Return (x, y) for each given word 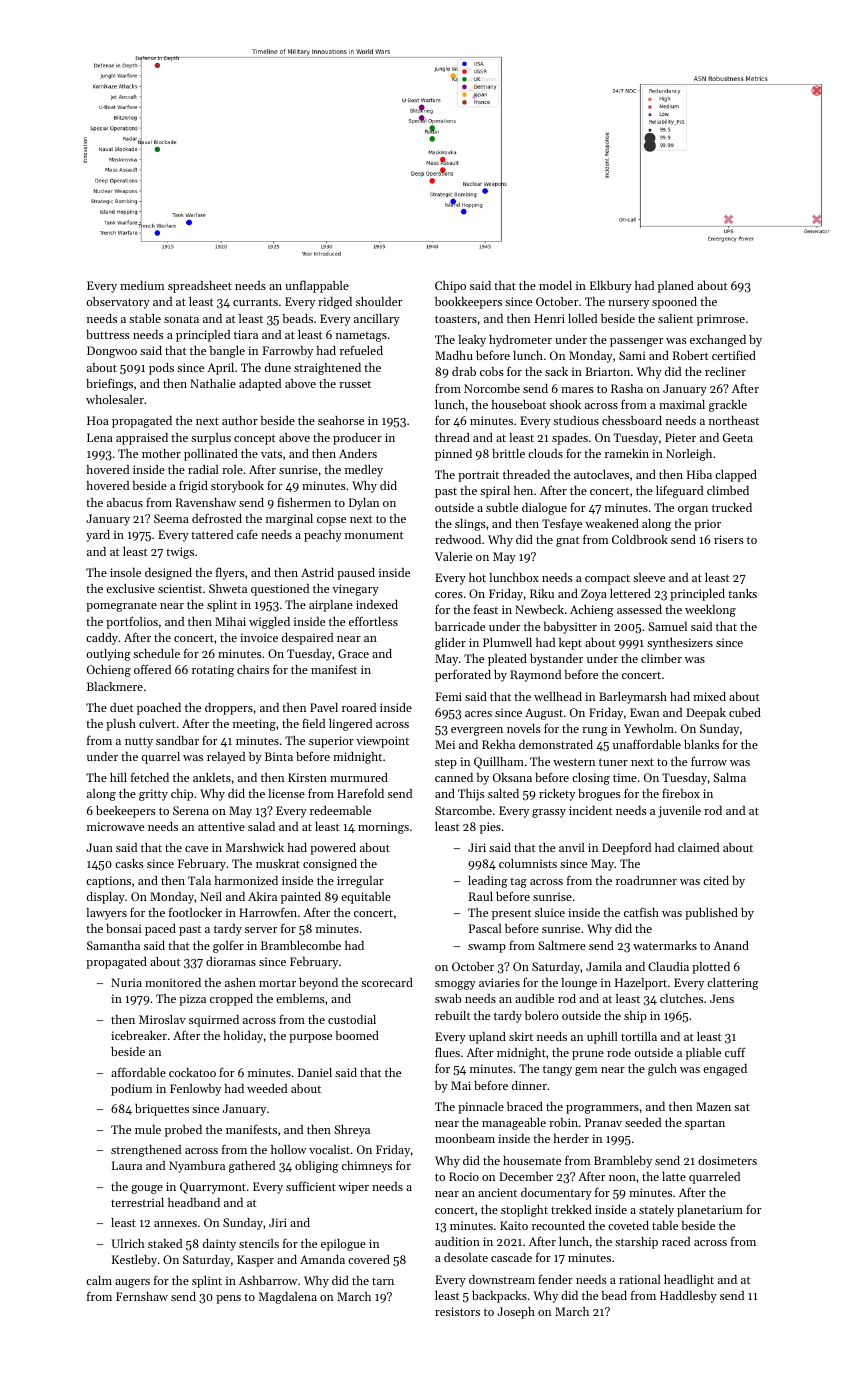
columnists (528, 863)
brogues (599, 795)
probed (183, 1131)
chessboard (632, 420)
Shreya (352, 1131)
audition (457, 1241)
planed (676, 287)
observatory (118, 303)
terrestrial (137, 1202)
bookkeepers (468, 303)
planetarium (710, 1211)
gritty (153, 795)
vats (271, 454)
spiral (495, 492)
